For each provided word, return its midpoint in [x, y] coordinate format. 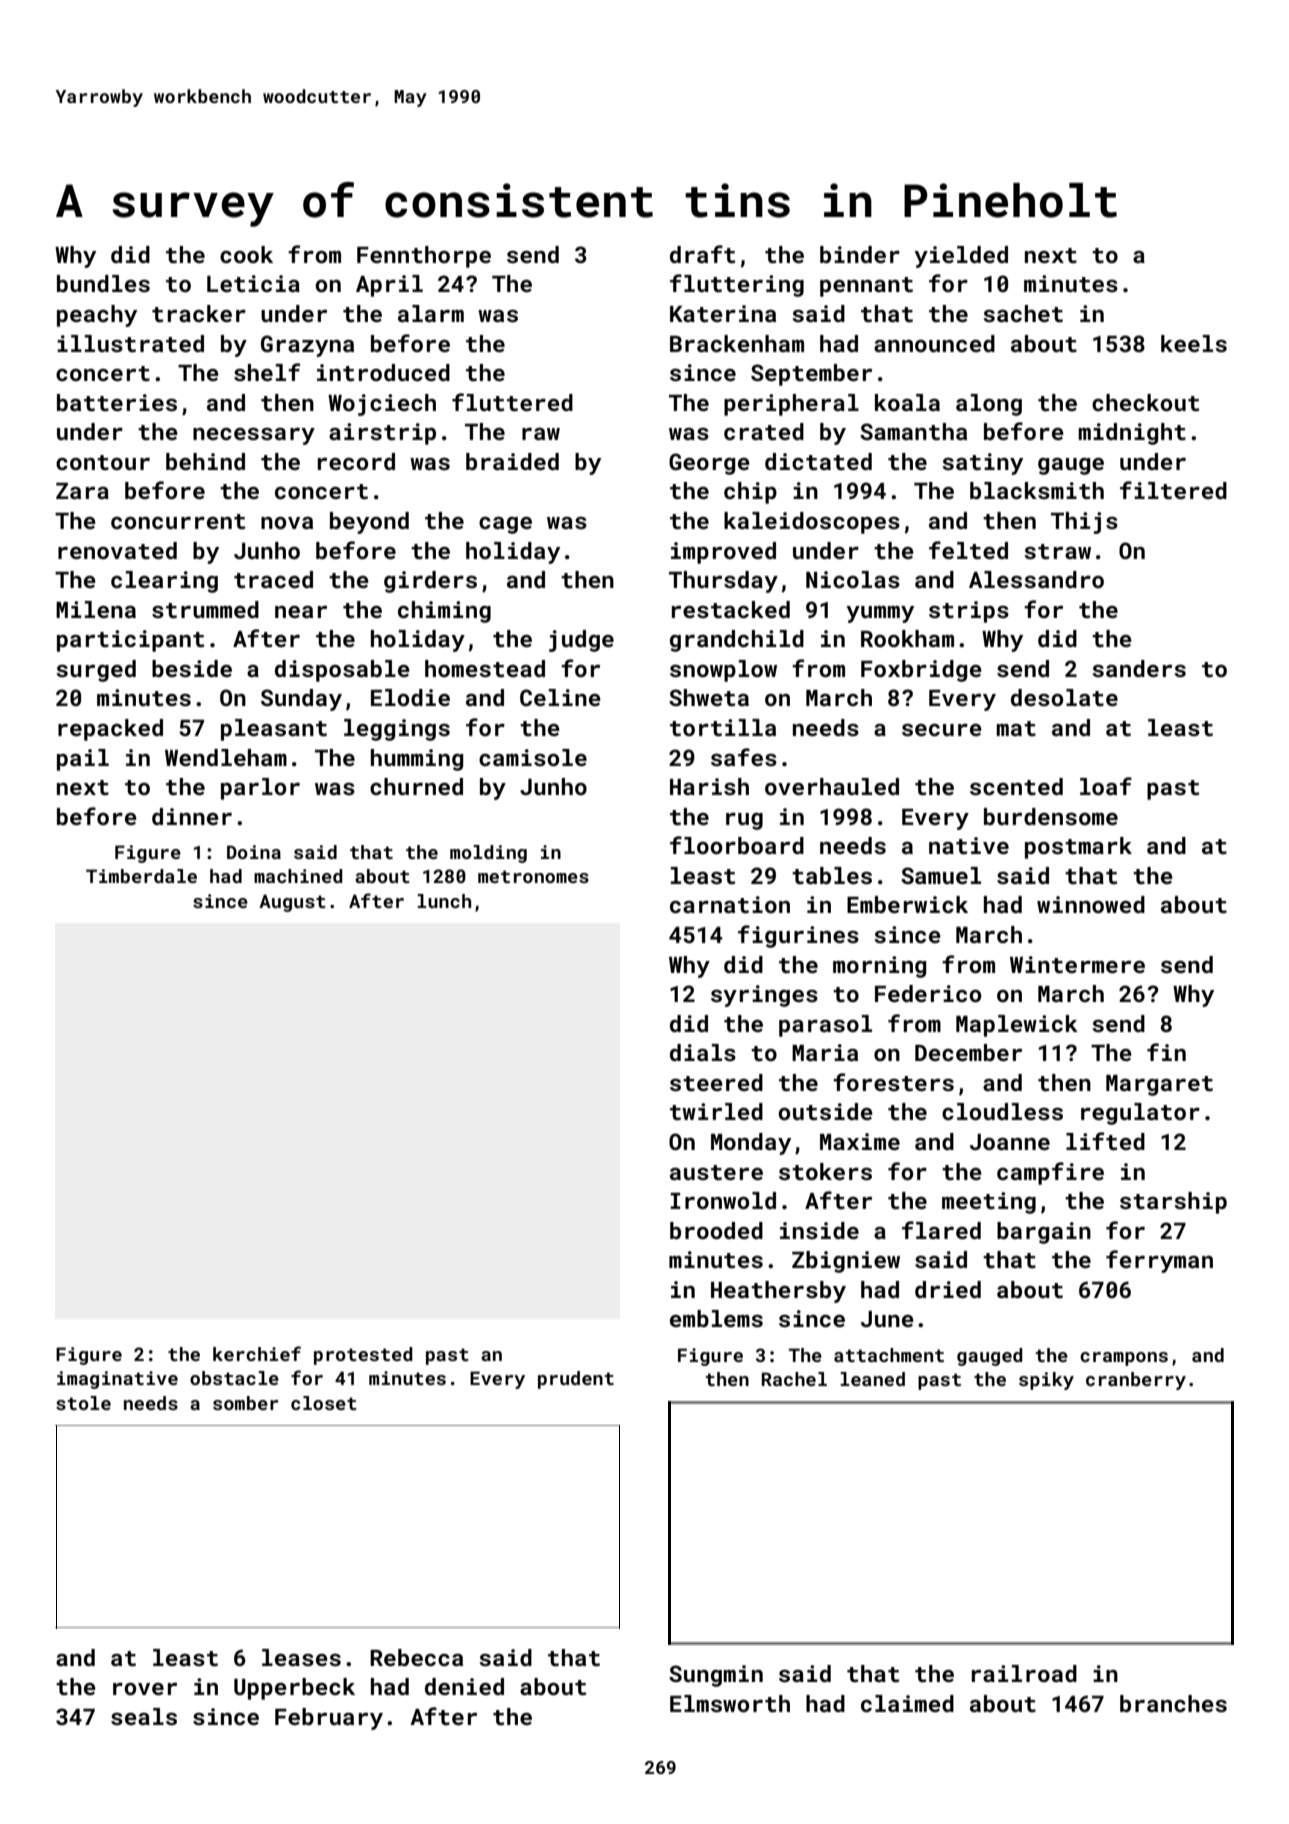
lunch [444, 901]
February [329, 1719]
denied [464, 1686]
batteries [117, 402]
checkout [1145, 402]
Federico [928, 993]
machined [298, 876]
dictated [818, 461]
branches [1173, 1703]
